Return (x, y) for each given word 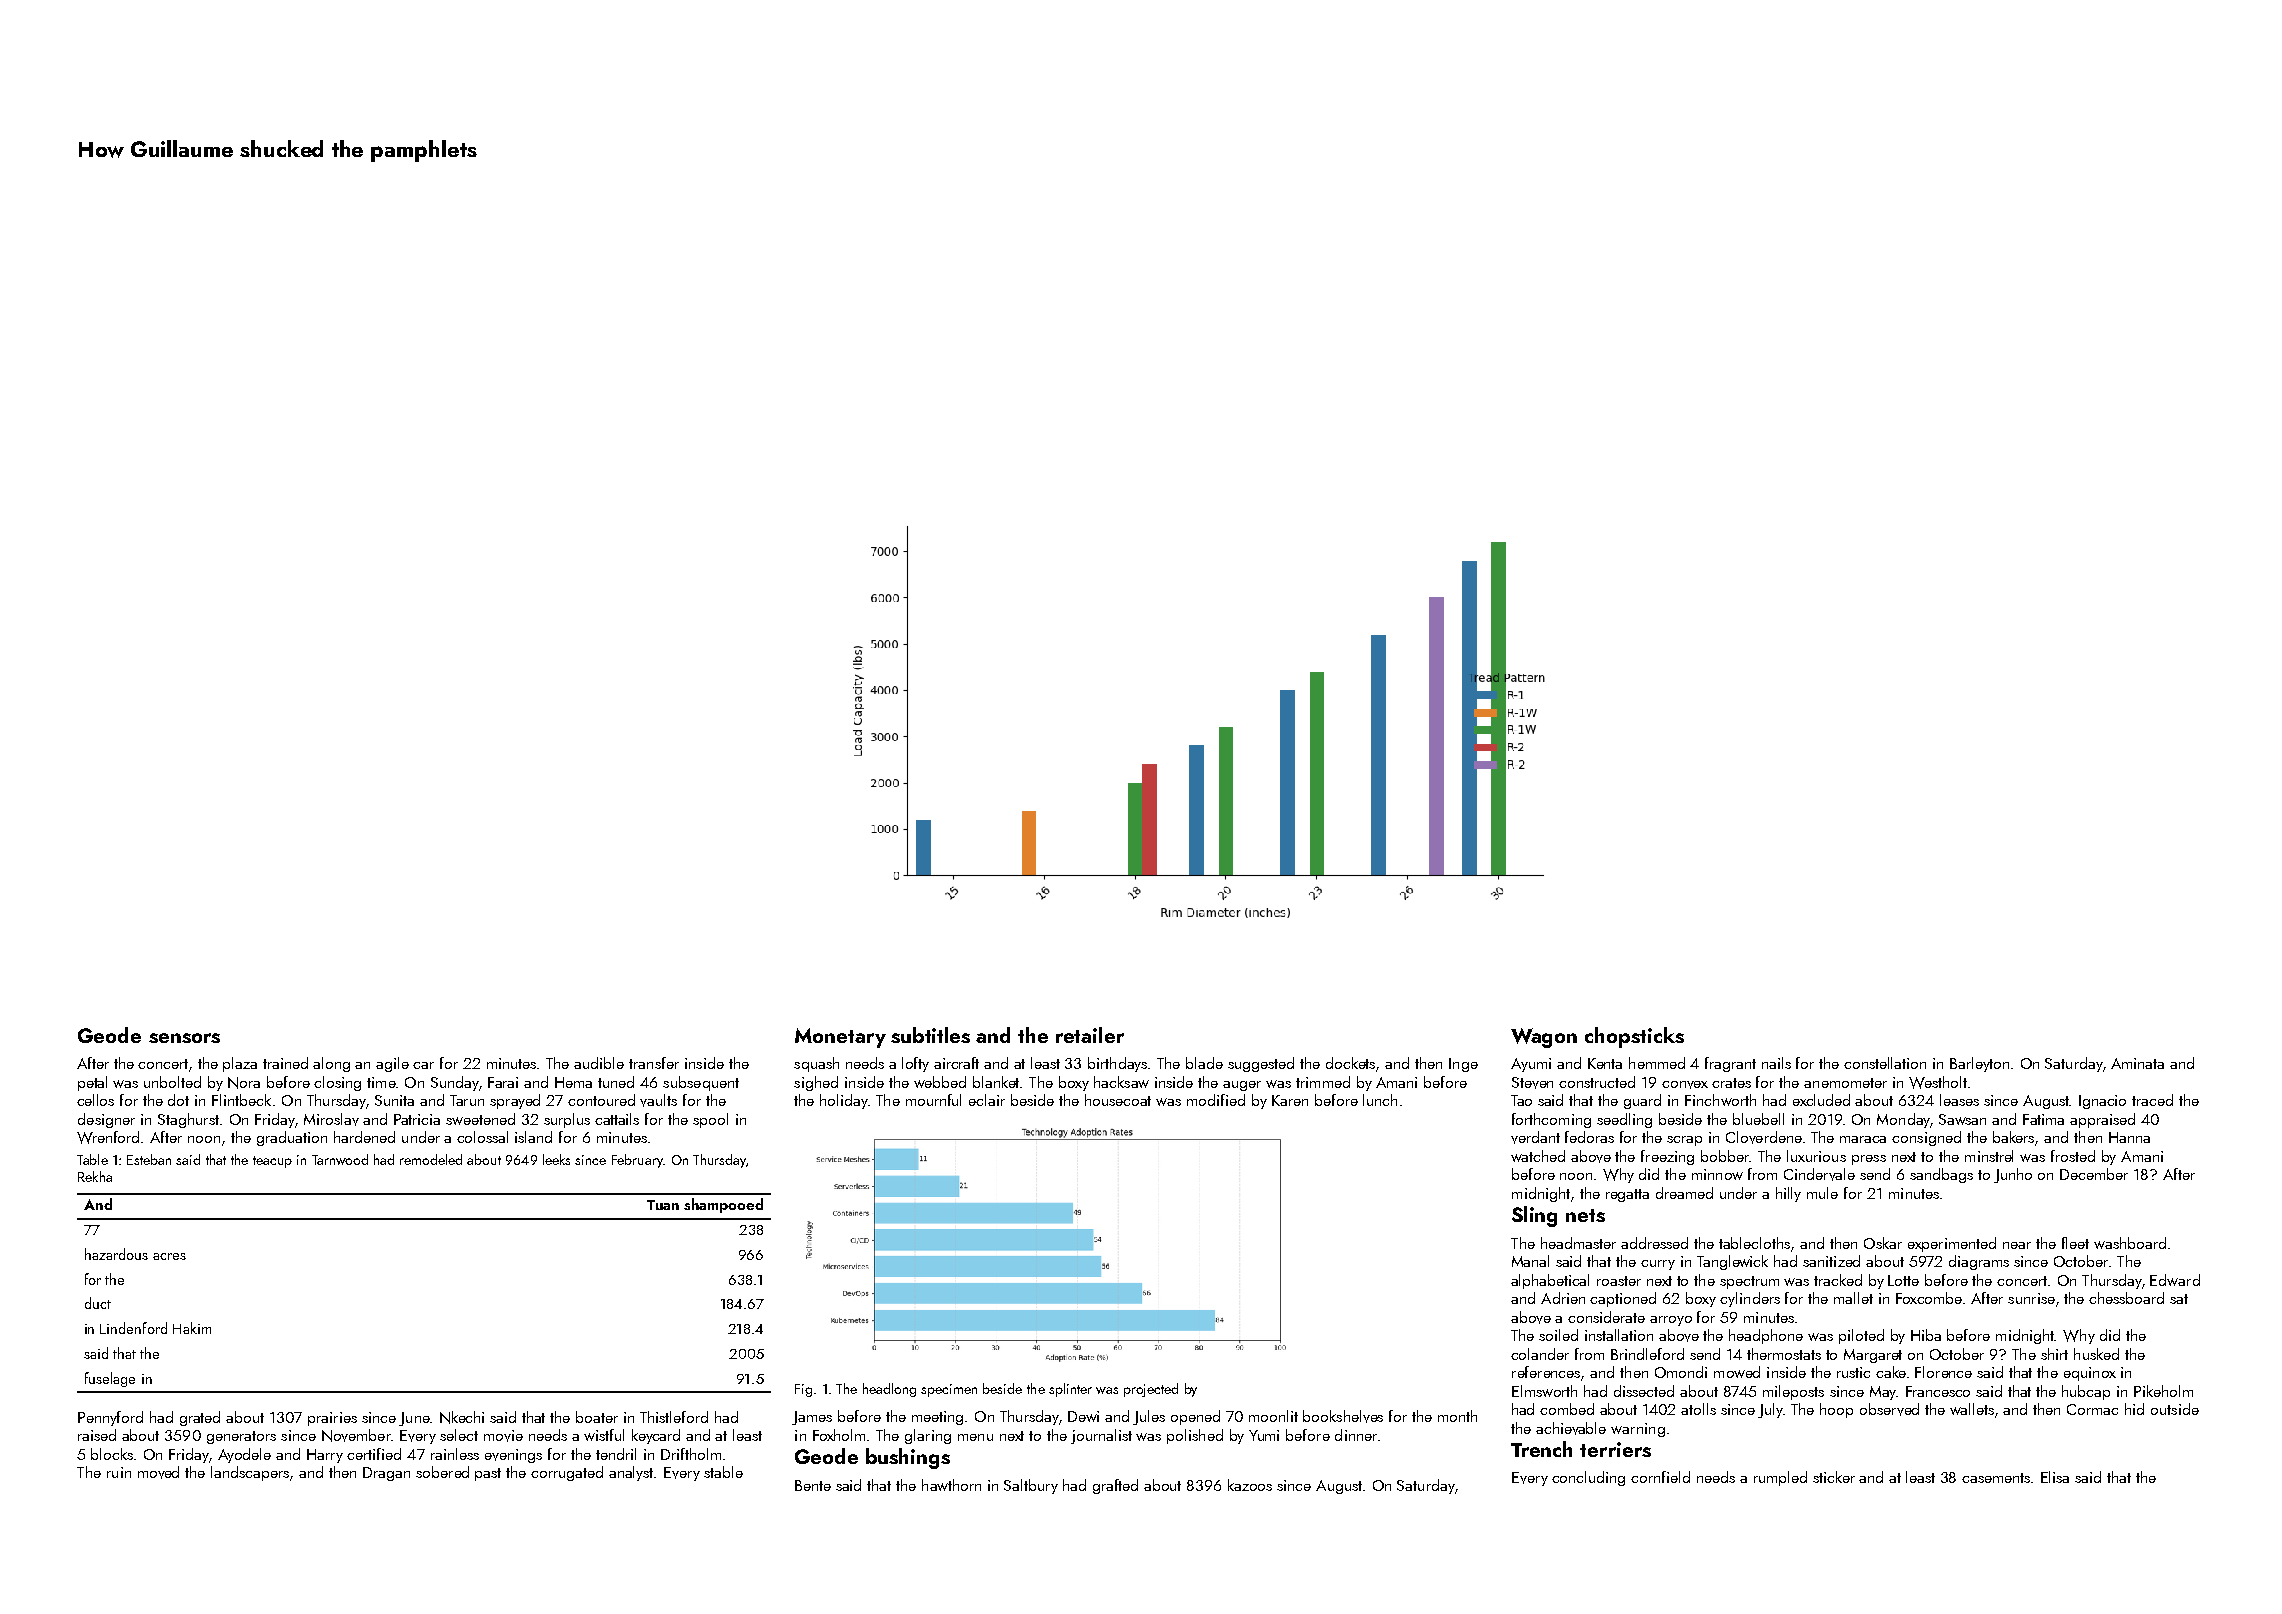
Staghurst (188, 1120)
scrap (1684, 1141)
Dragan (386, 1474)
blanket (996, 1082)
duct (98, 1303)
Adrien (1563, 1298)
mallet (1853, 1298)
